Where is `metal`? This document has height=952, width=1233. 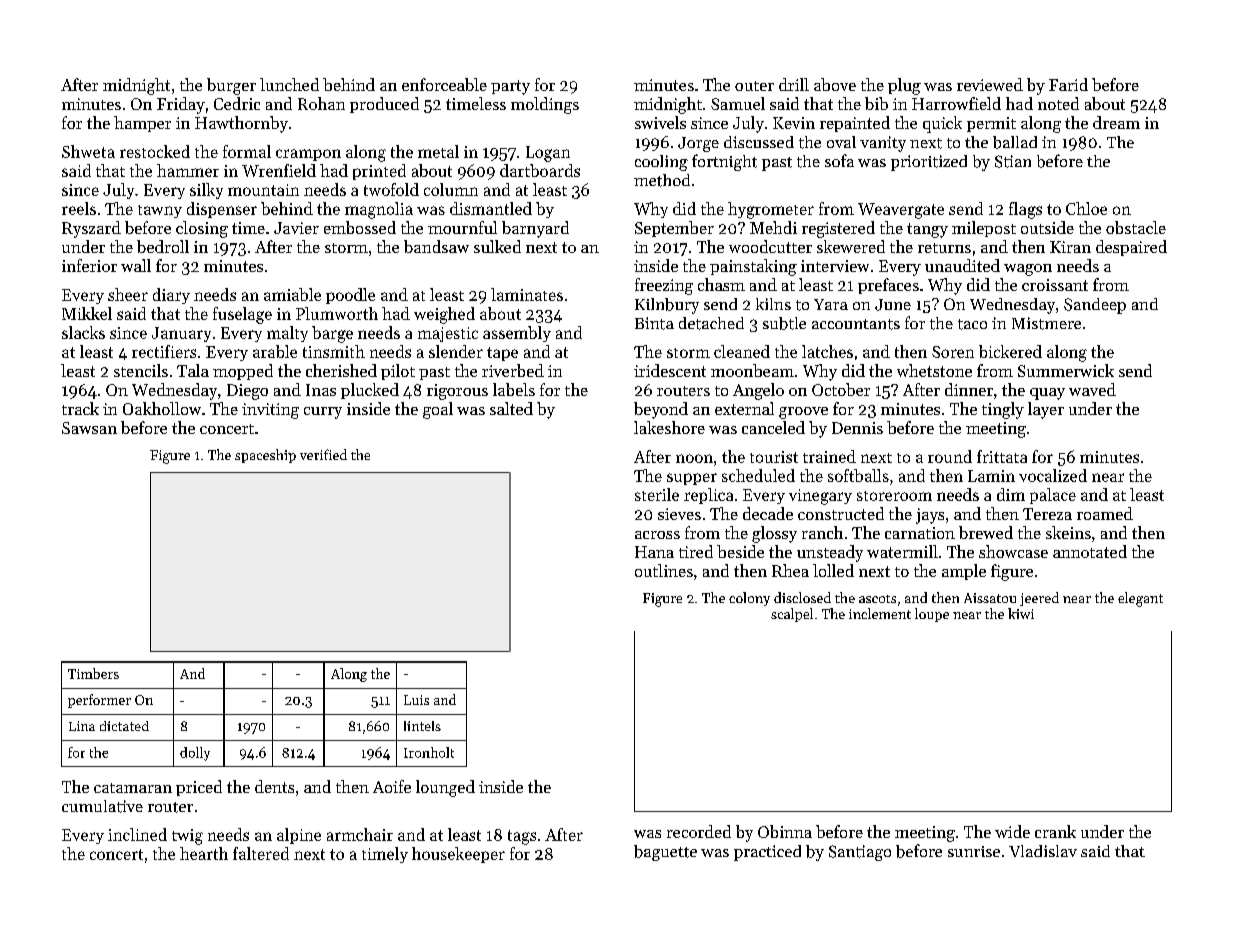
metal is located at coordinates (438, 151).
